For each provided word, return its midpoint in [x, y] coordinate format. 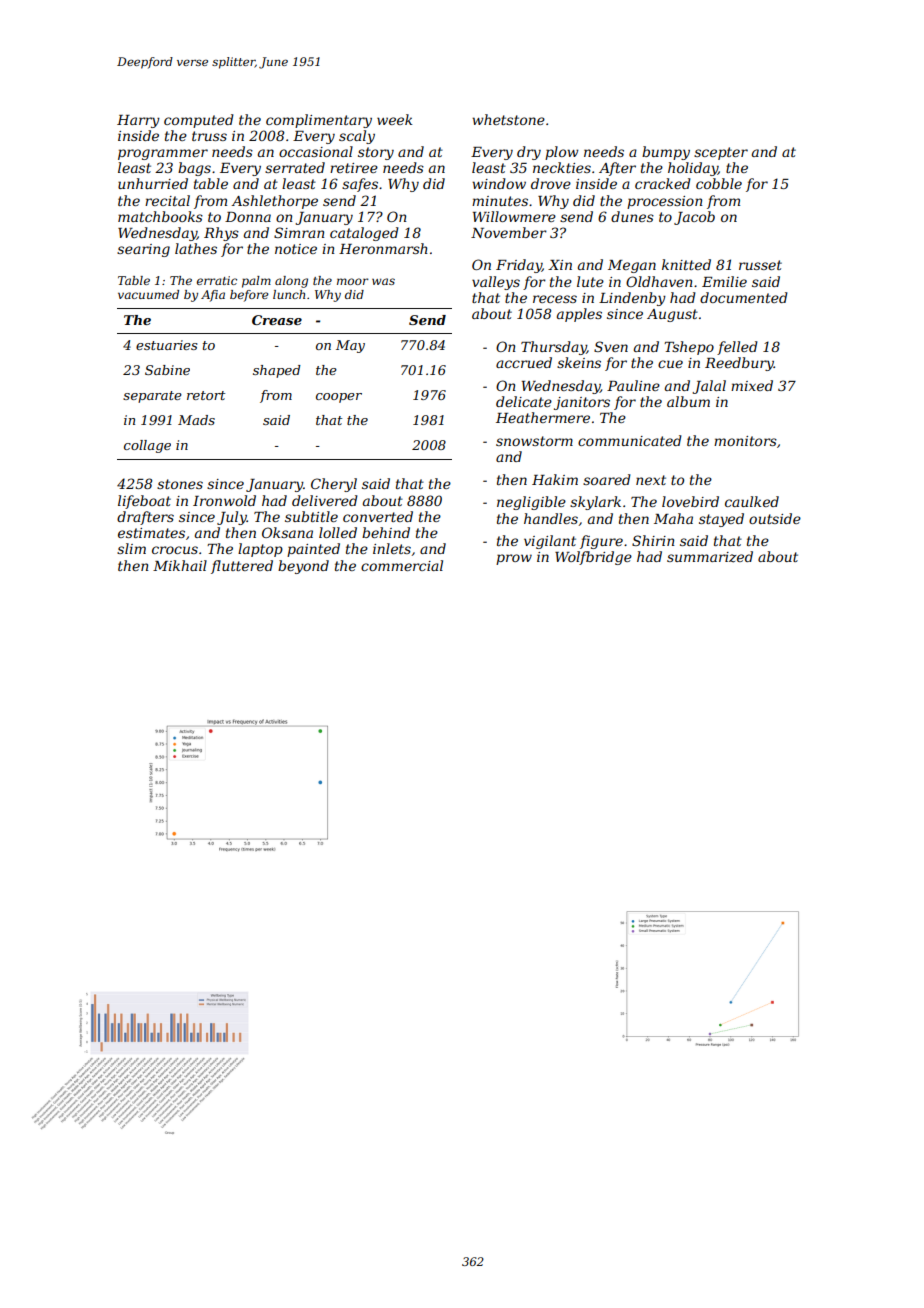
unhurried [153, 183]
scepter [721, 153]
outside [775, 518]
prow [514, 559]
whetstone [508, 119]
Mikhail [180, 565]
